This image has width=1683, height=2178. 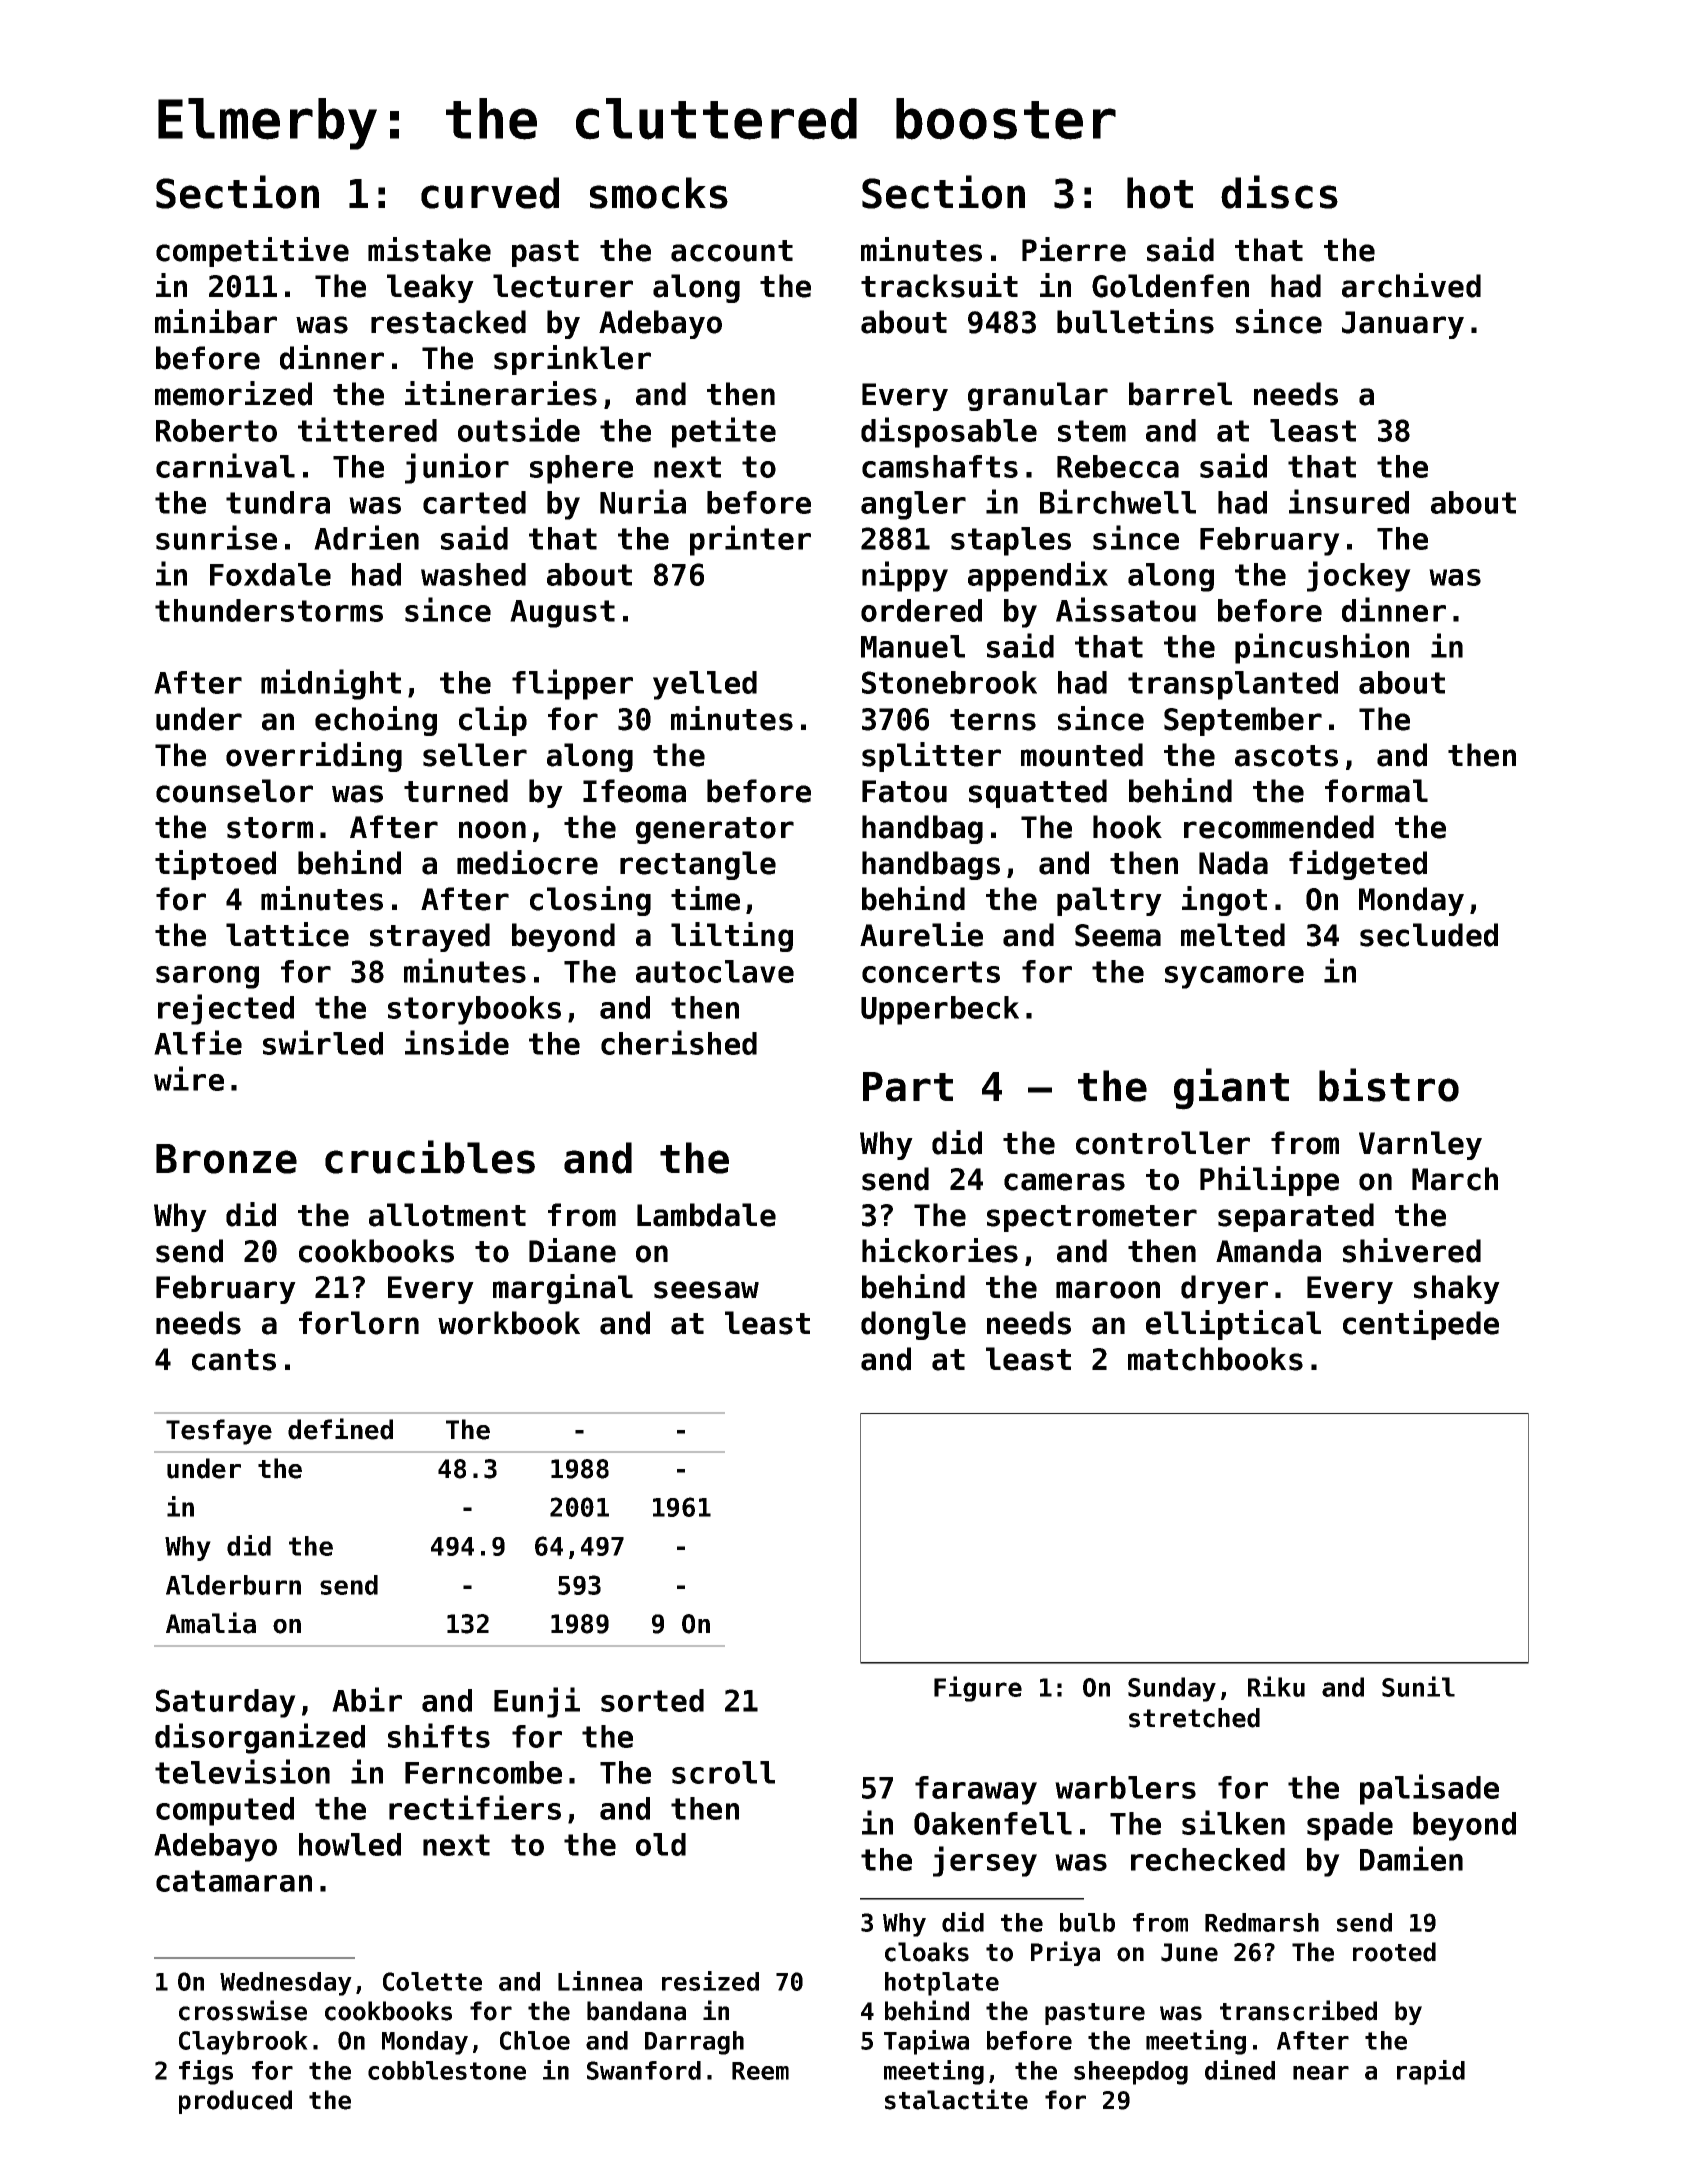 What do you see at coordinates (234, 1360) in the image?
I see `cants` at bounding box center [234, 1360].
